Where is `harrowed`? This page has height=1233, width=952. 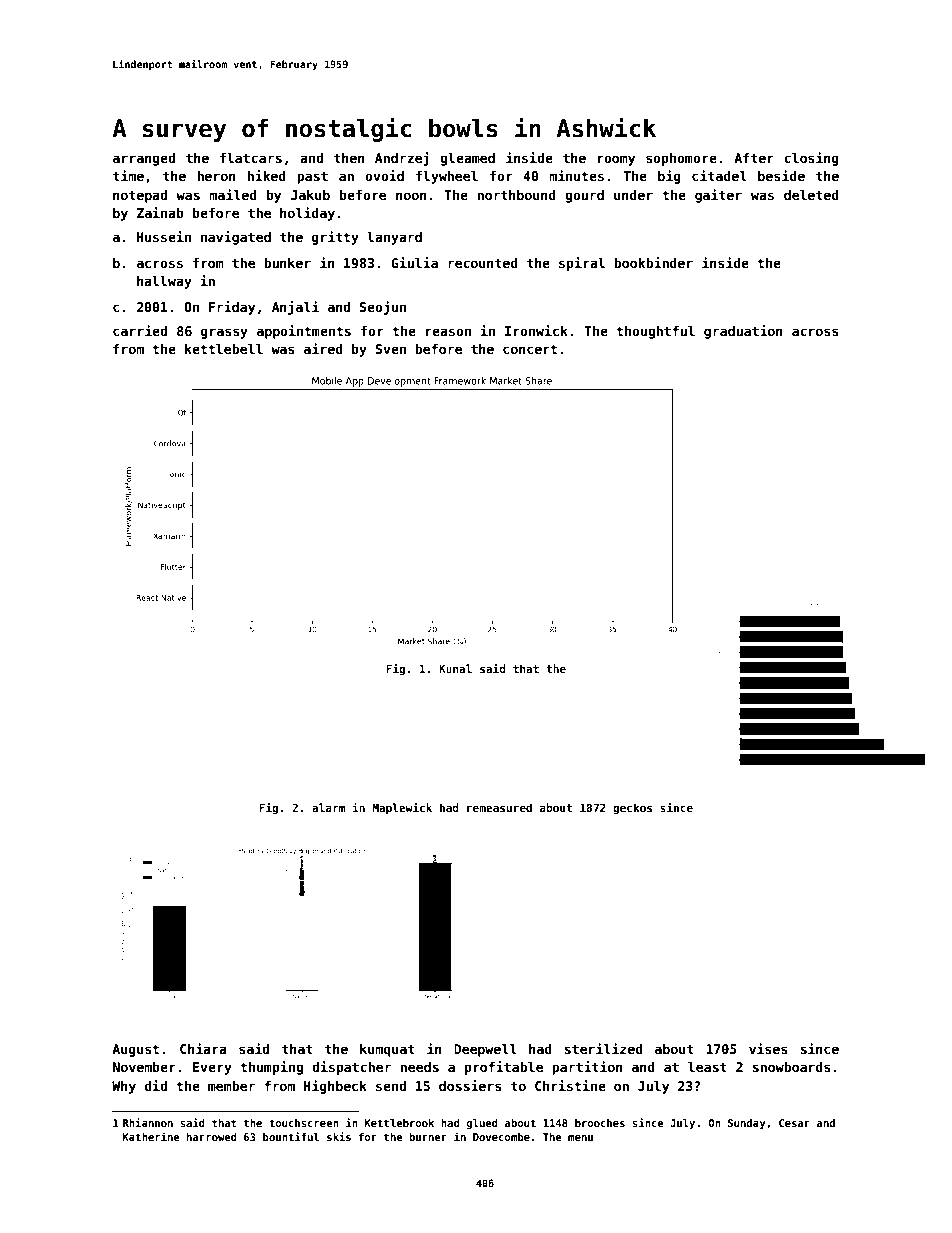
harrowed is located at coordinates (212, 1137).
